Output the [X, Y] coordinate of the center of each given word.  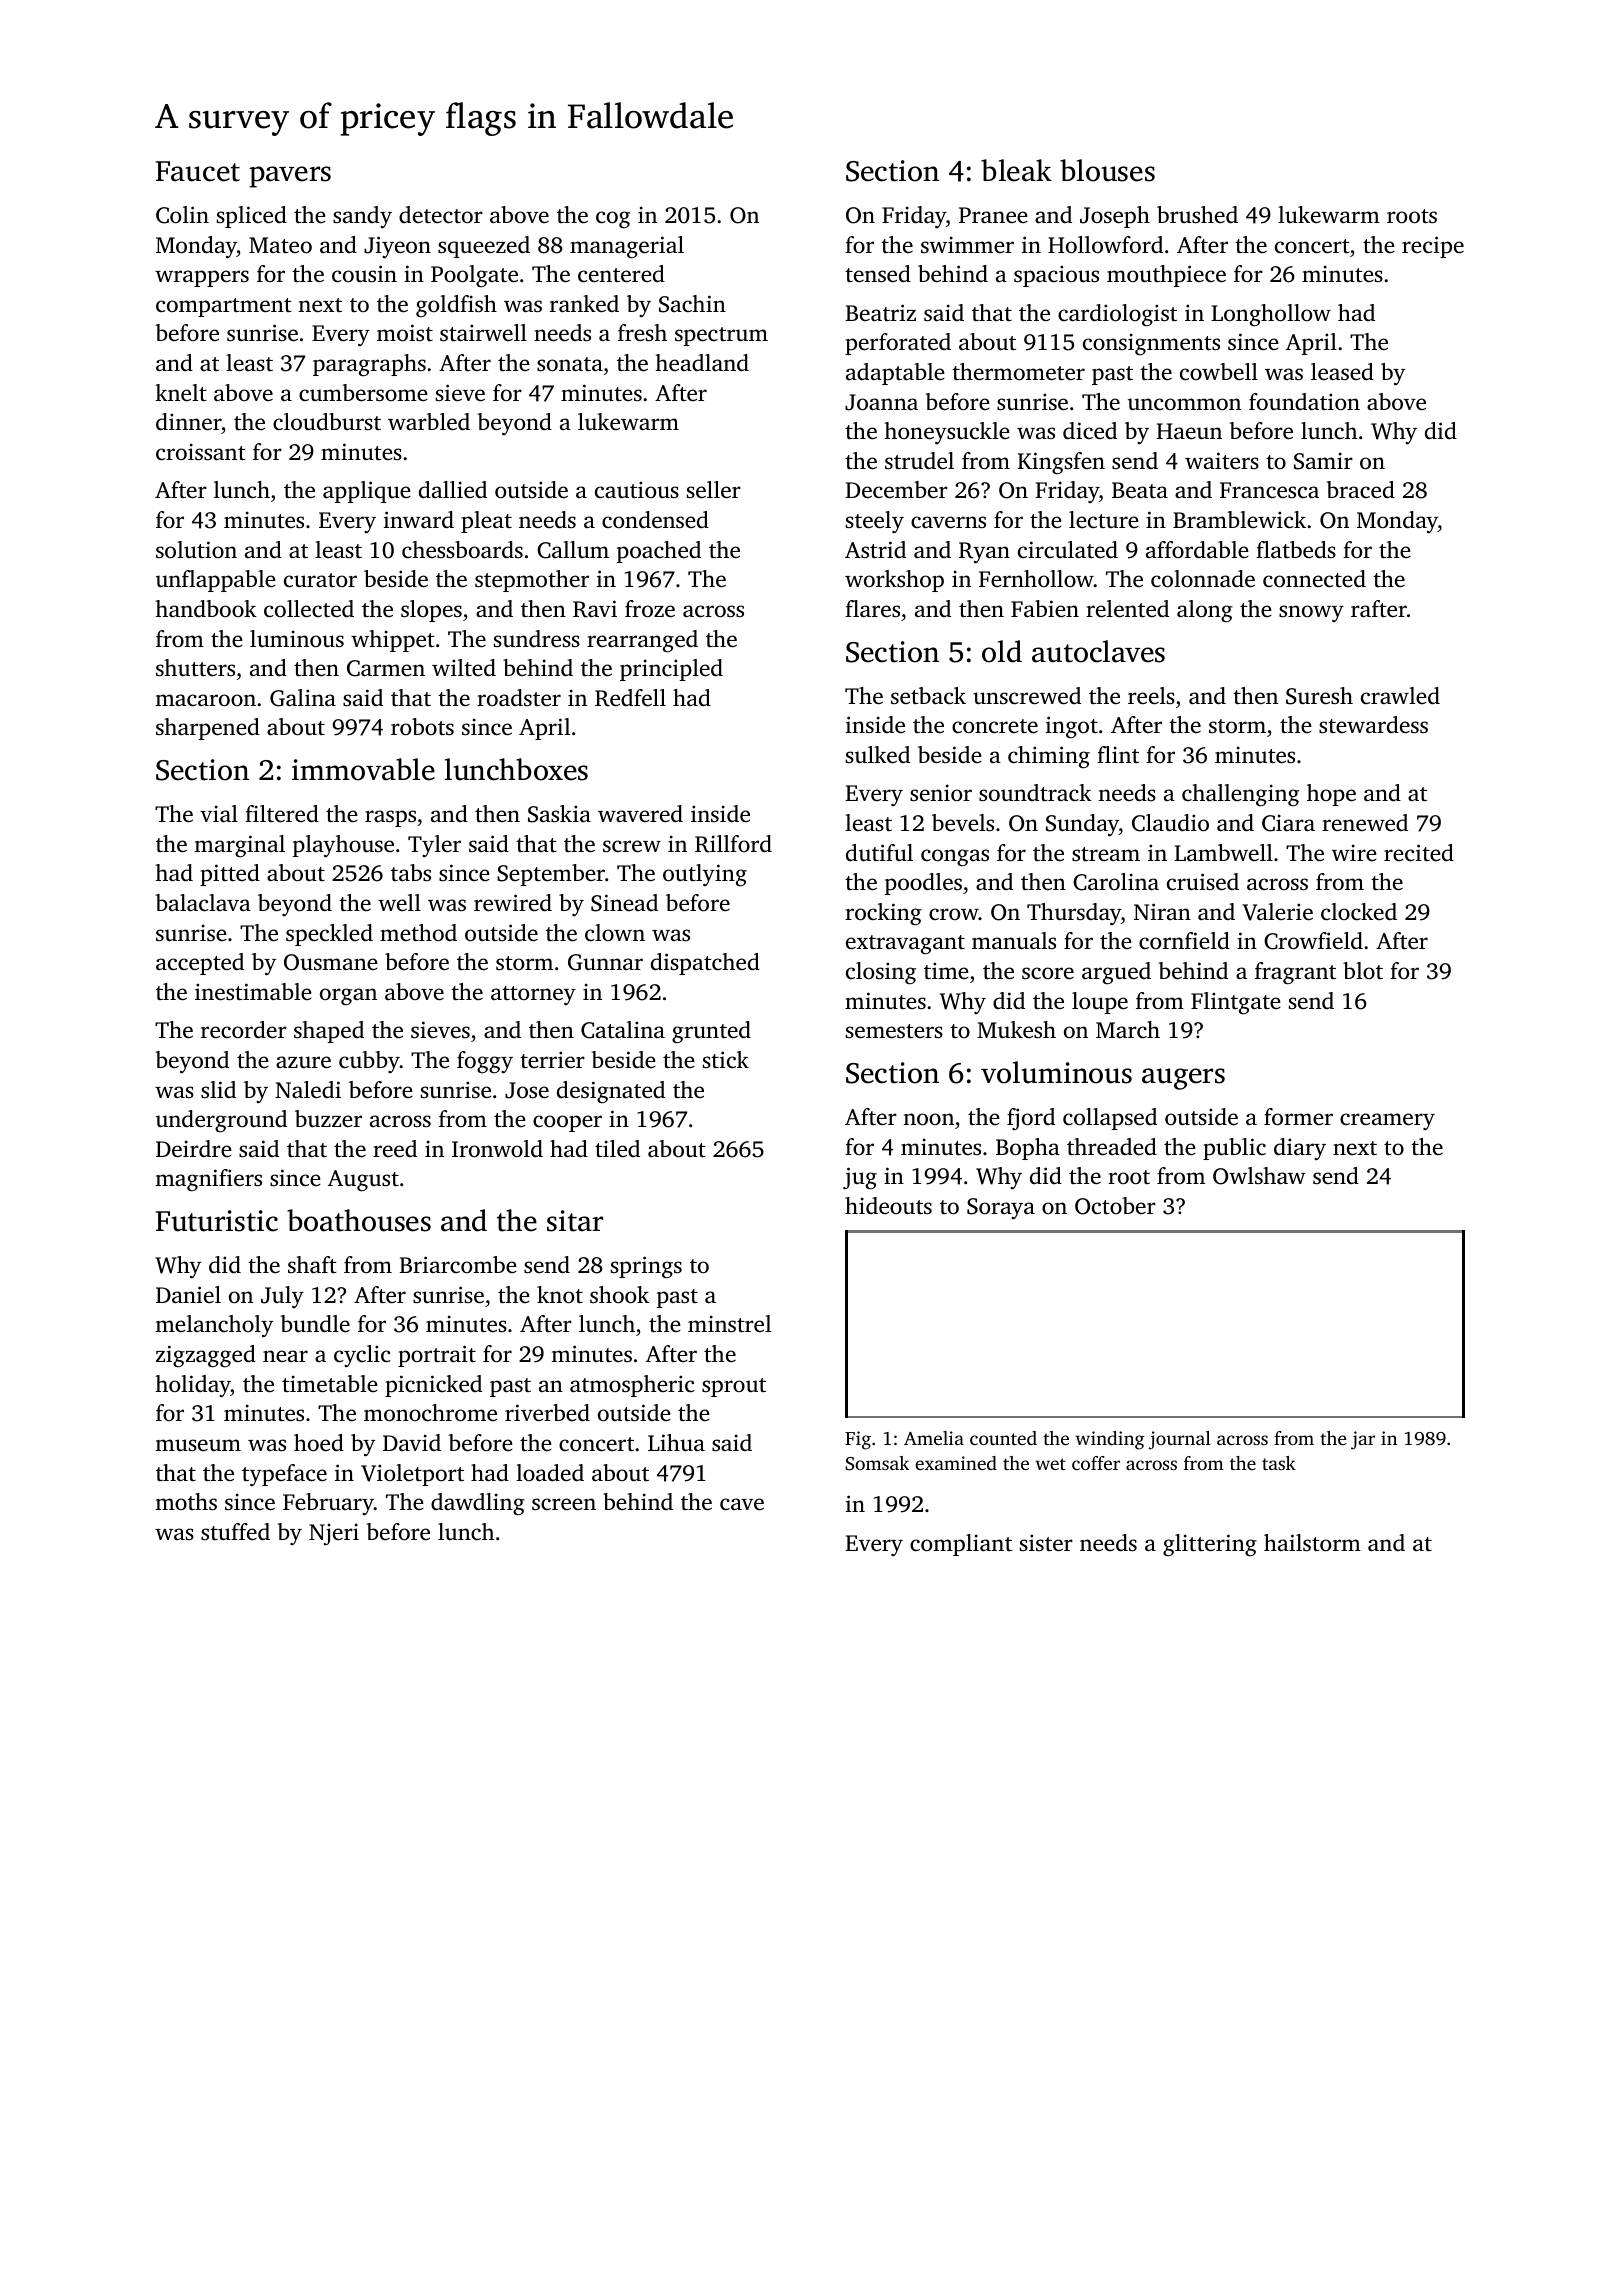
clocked [1359, 912]
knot [560, 1294]
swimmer [967, 244]
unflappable [216, 581]
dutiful [879, 852]
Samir [1323, 461]
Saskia [559, 814]
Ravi [595, 609]
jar [1363, 1440]
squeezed [484, 247]
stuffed [235, 1532]
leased [1342, 372]
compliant [961, 1545]
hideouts [888, 1206]
